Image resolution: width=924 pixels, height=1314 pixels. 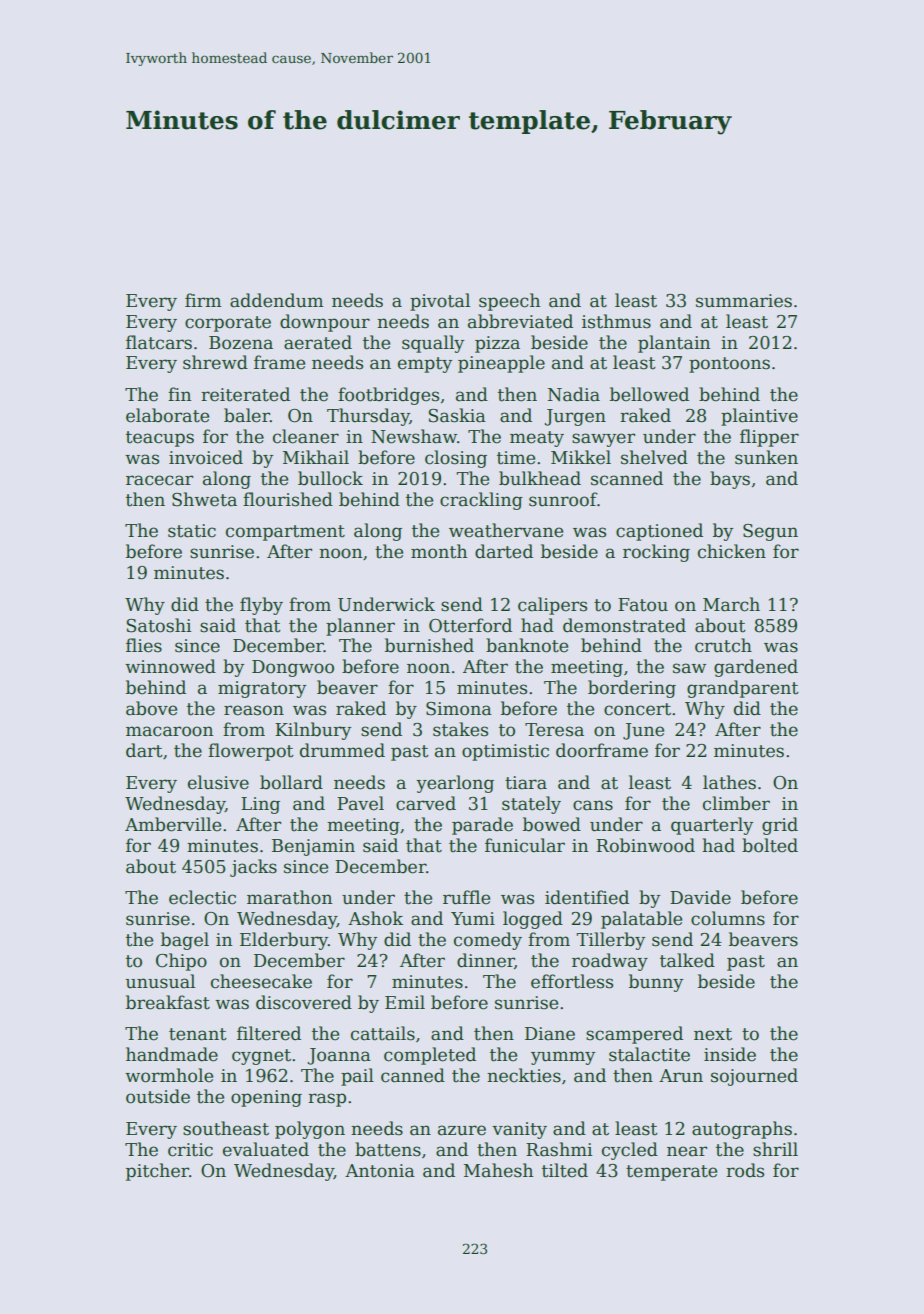 What do you see at coordinates (731, 604) in the image?
I see `March` at bounding box center [731, 604].
